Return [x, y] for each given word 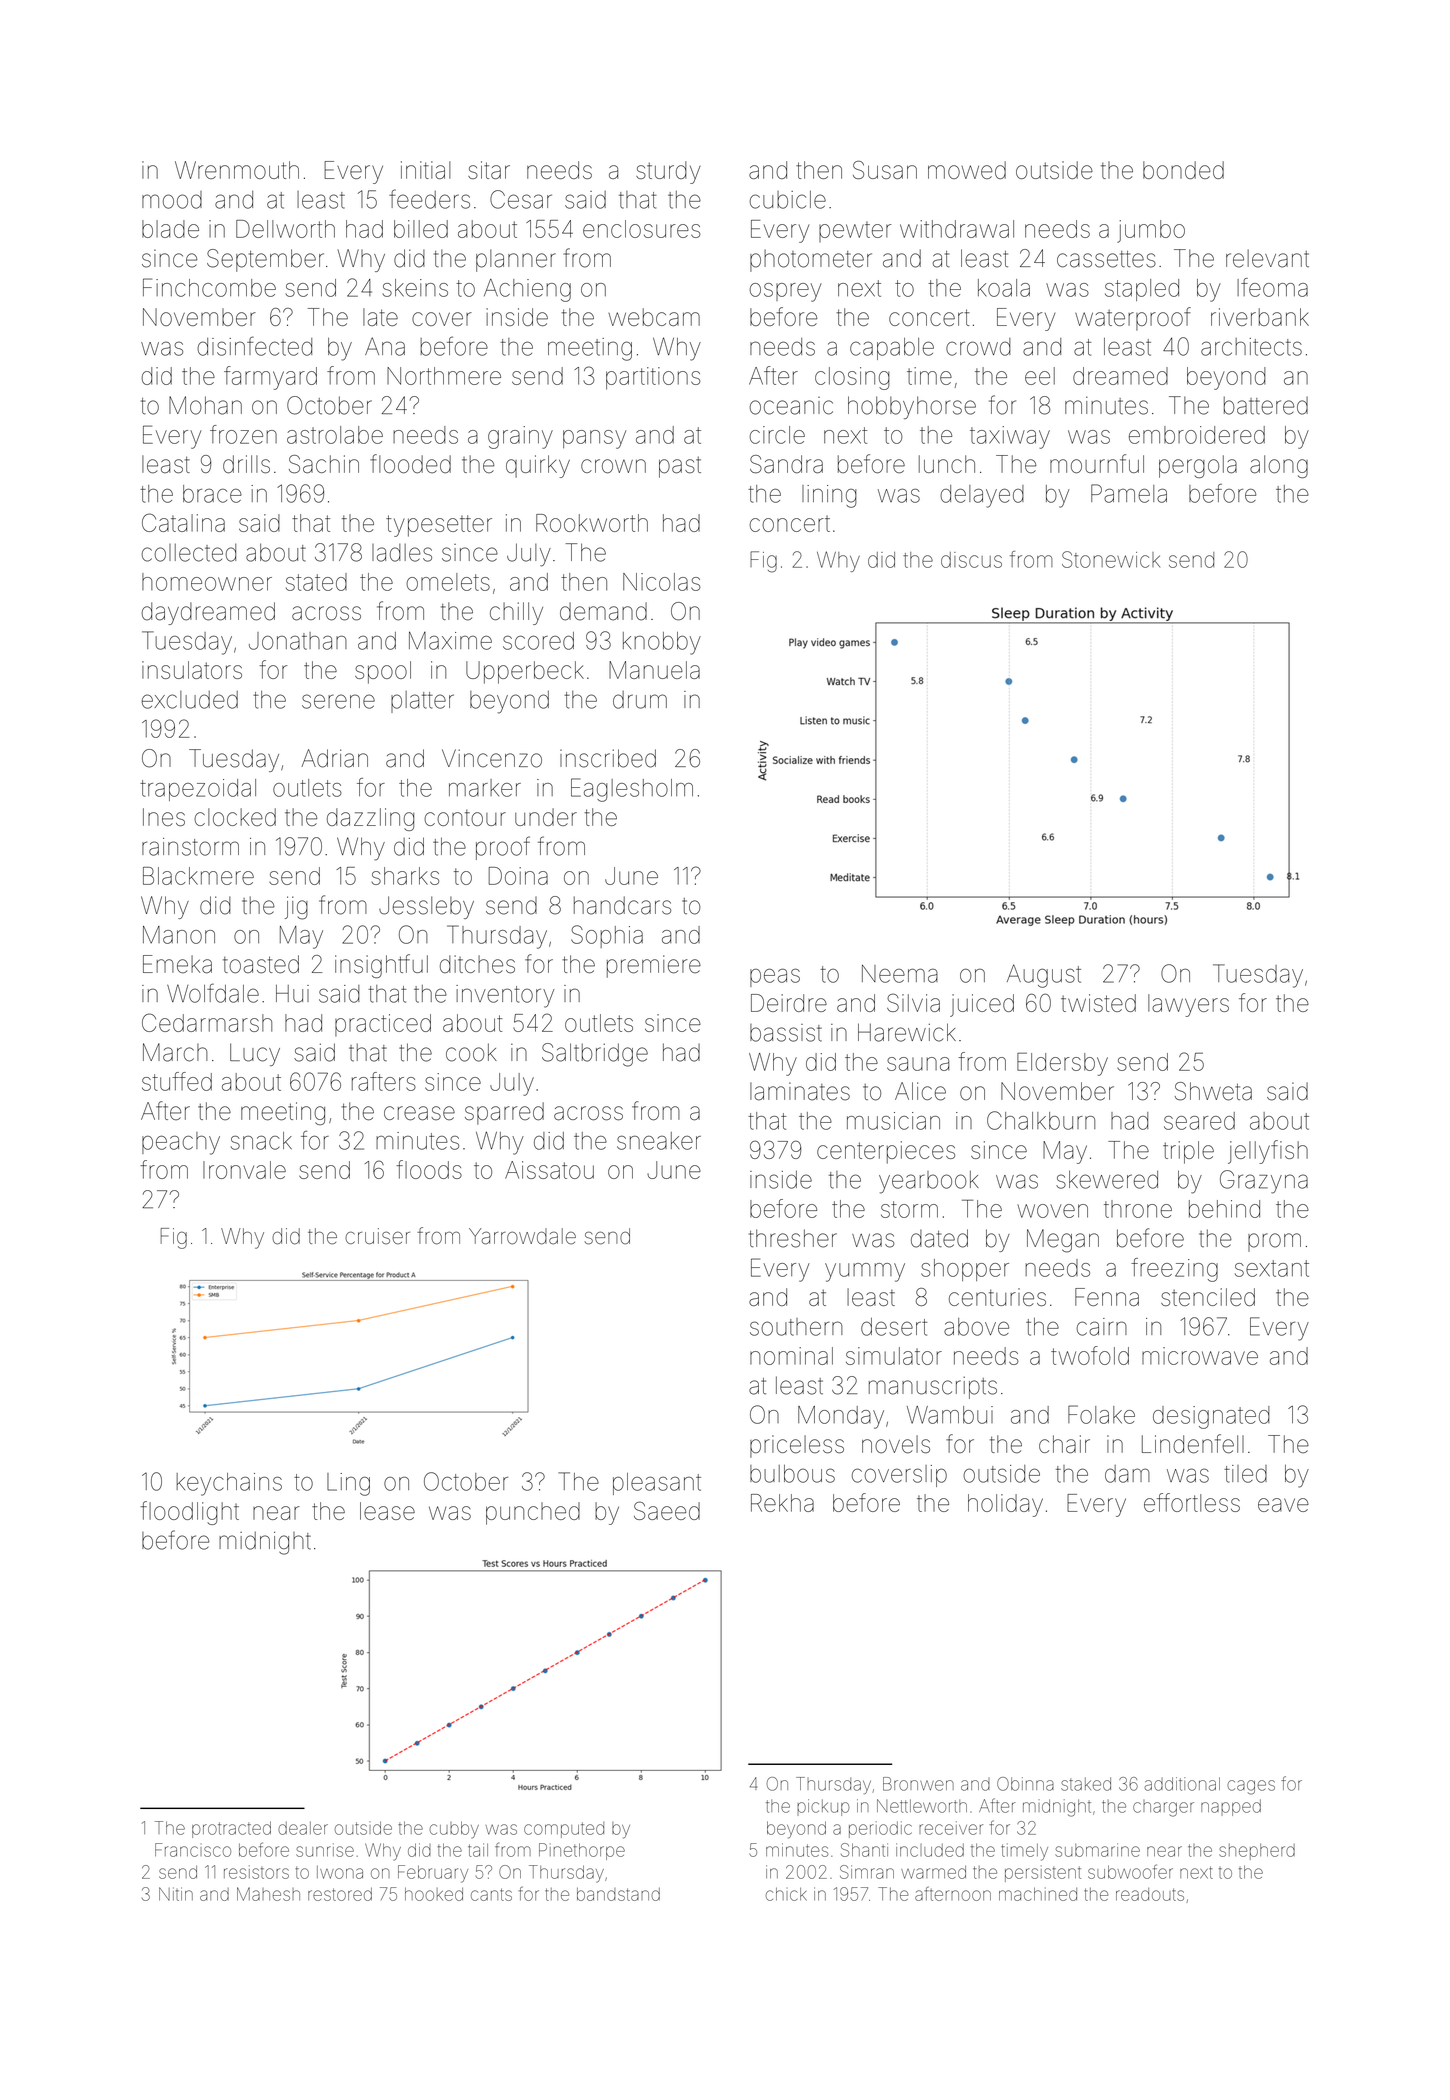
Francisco [193, 1850]
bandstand [618, 1894]
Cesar [521, 199]
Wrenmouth [237, 170]
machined [1038, 1894]
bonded [1183, 170]
